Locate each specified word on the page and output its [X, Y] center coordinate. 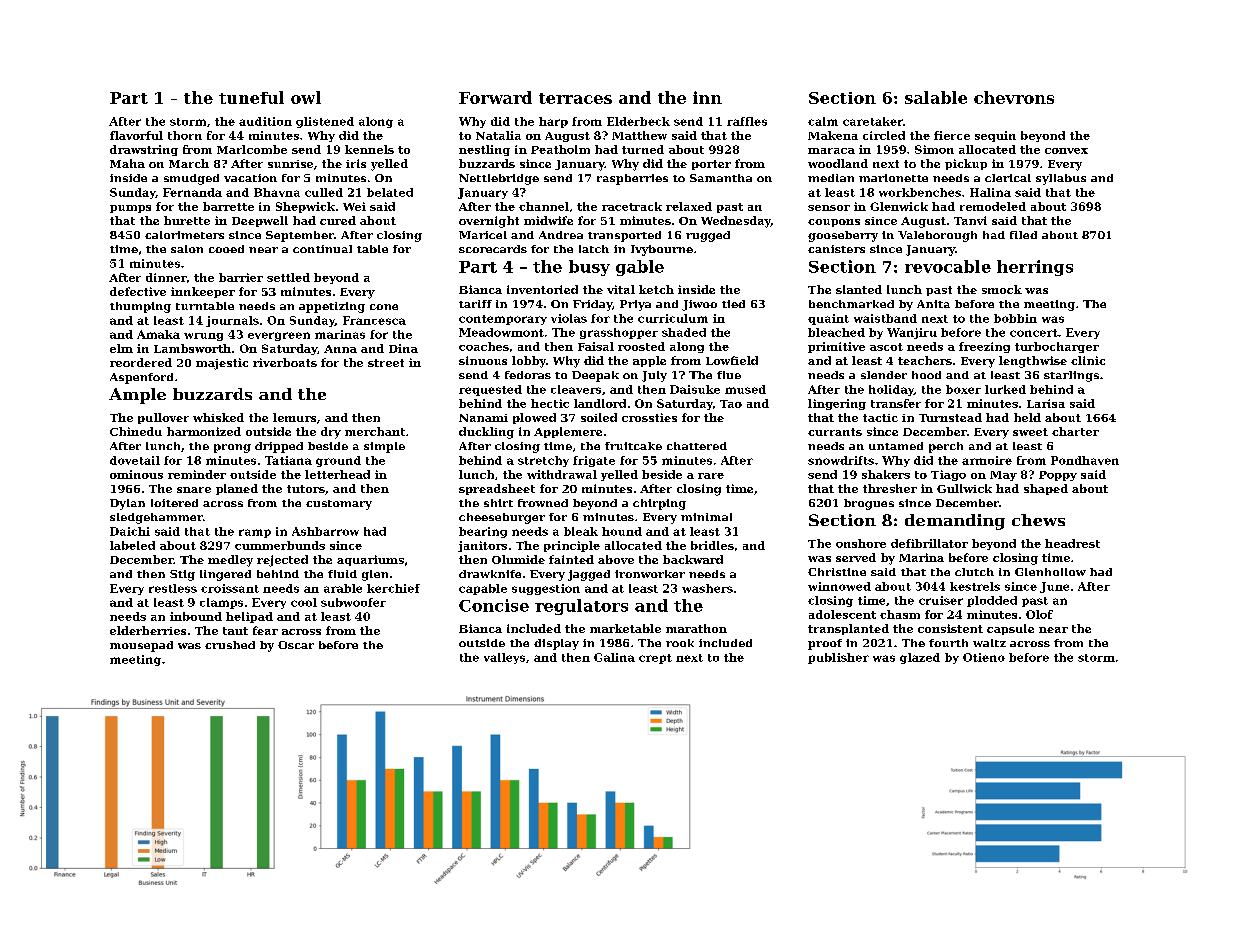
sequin [995, 136]
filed [1023, 235]
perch [946, 447]
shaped [1046, 489]
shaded [684, 332]
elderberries [148, 630]
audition [265, 121]
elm [121, 348]
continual [322, 249]
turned [643, 149]
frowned [543, 503]
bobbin [1015, 318]
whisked [218, 417]
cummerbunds [280, 545]
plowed [534, 418]
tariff [475, 304]
